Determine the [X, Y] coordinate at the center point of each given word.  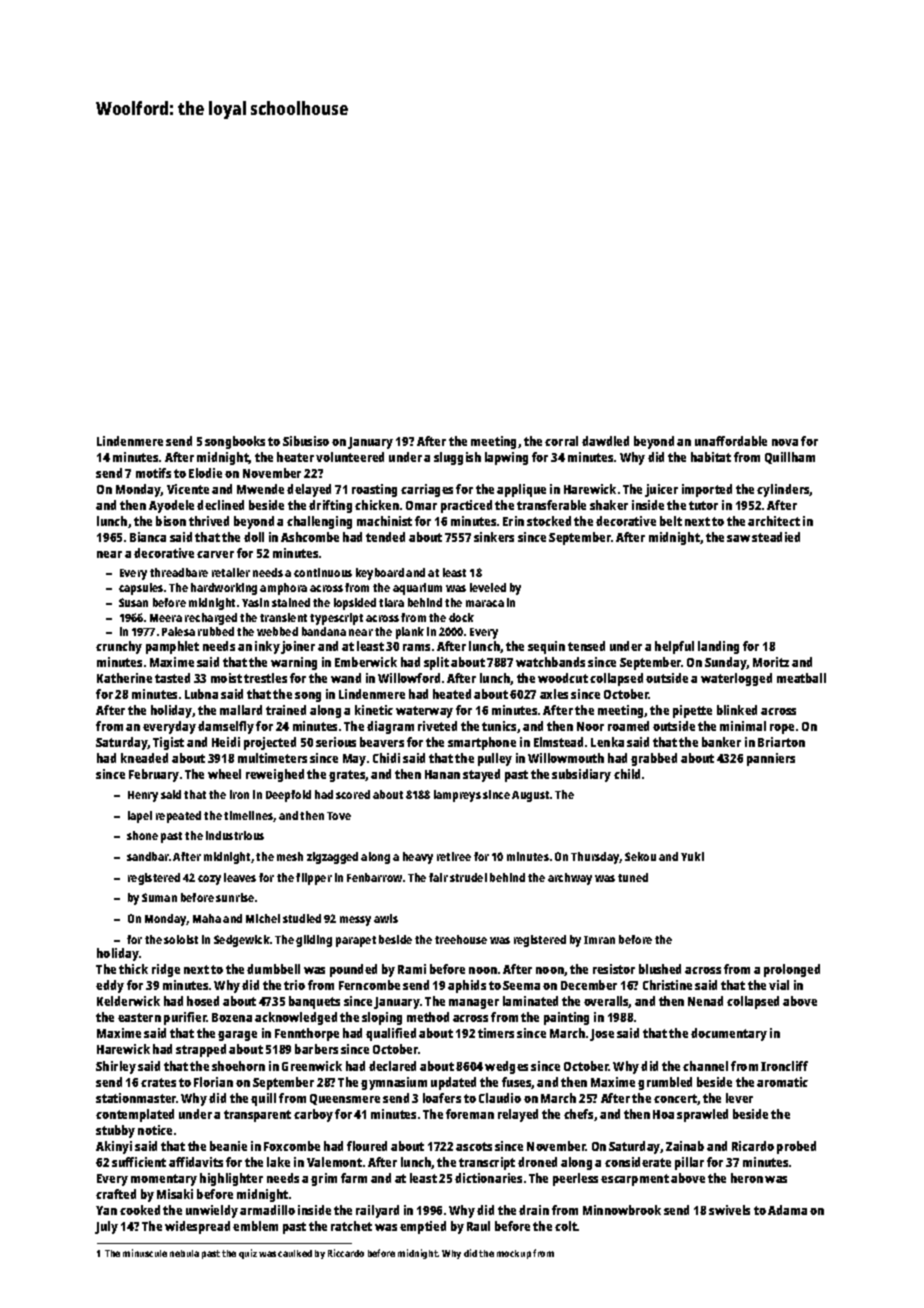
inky [267, 647]
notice [155, 1130]
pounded [353, 970]
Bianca [148, 537]
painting [566, 1018]
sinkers [494, 537]
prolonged [792, 970]
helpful [674, 647]
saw [738, 538]
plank [410, 633]
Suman [159, 897]
